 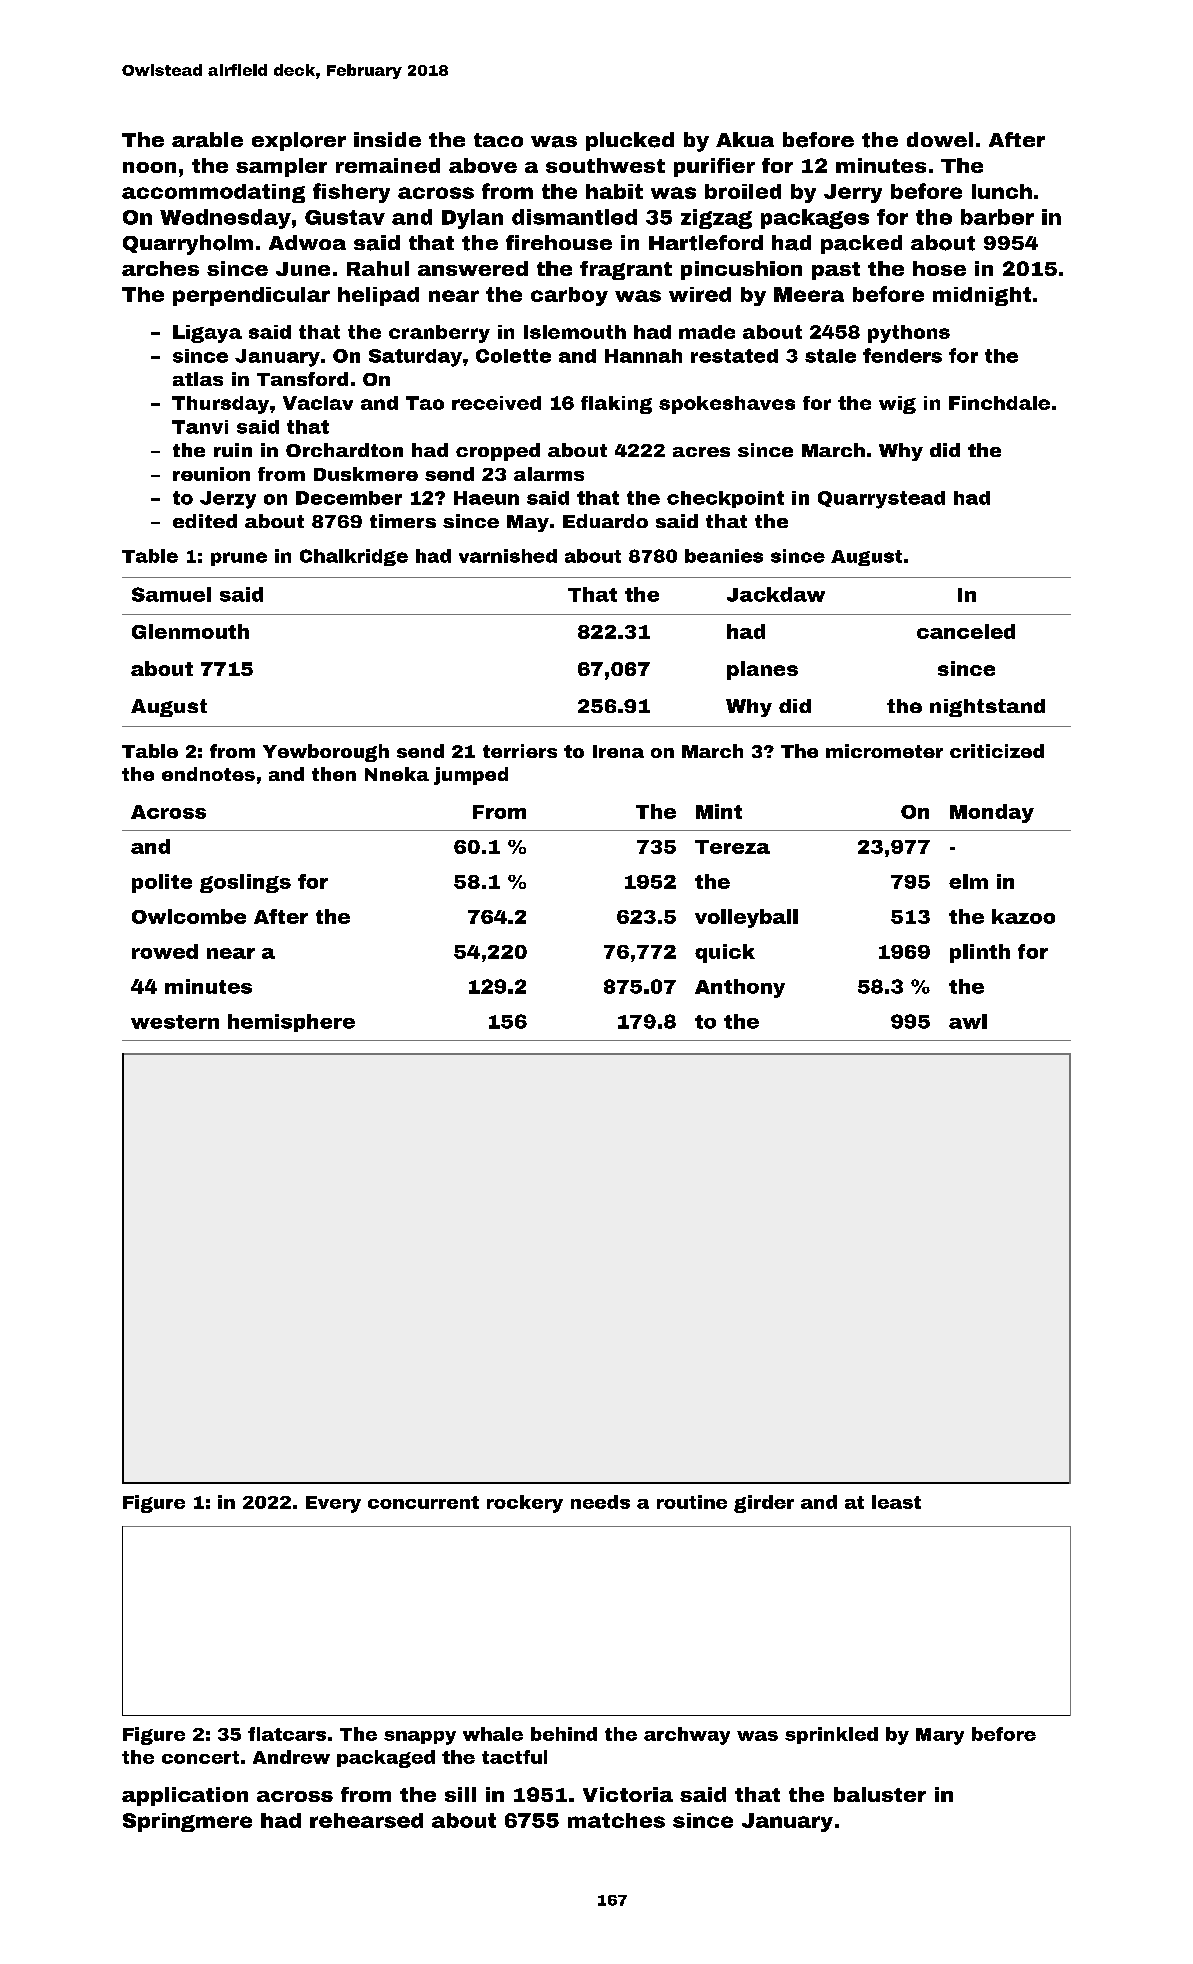 What do you see at coordinates (472, 219) in the screenshot?
I see `Dylan` at bounding box center [472, 219].
